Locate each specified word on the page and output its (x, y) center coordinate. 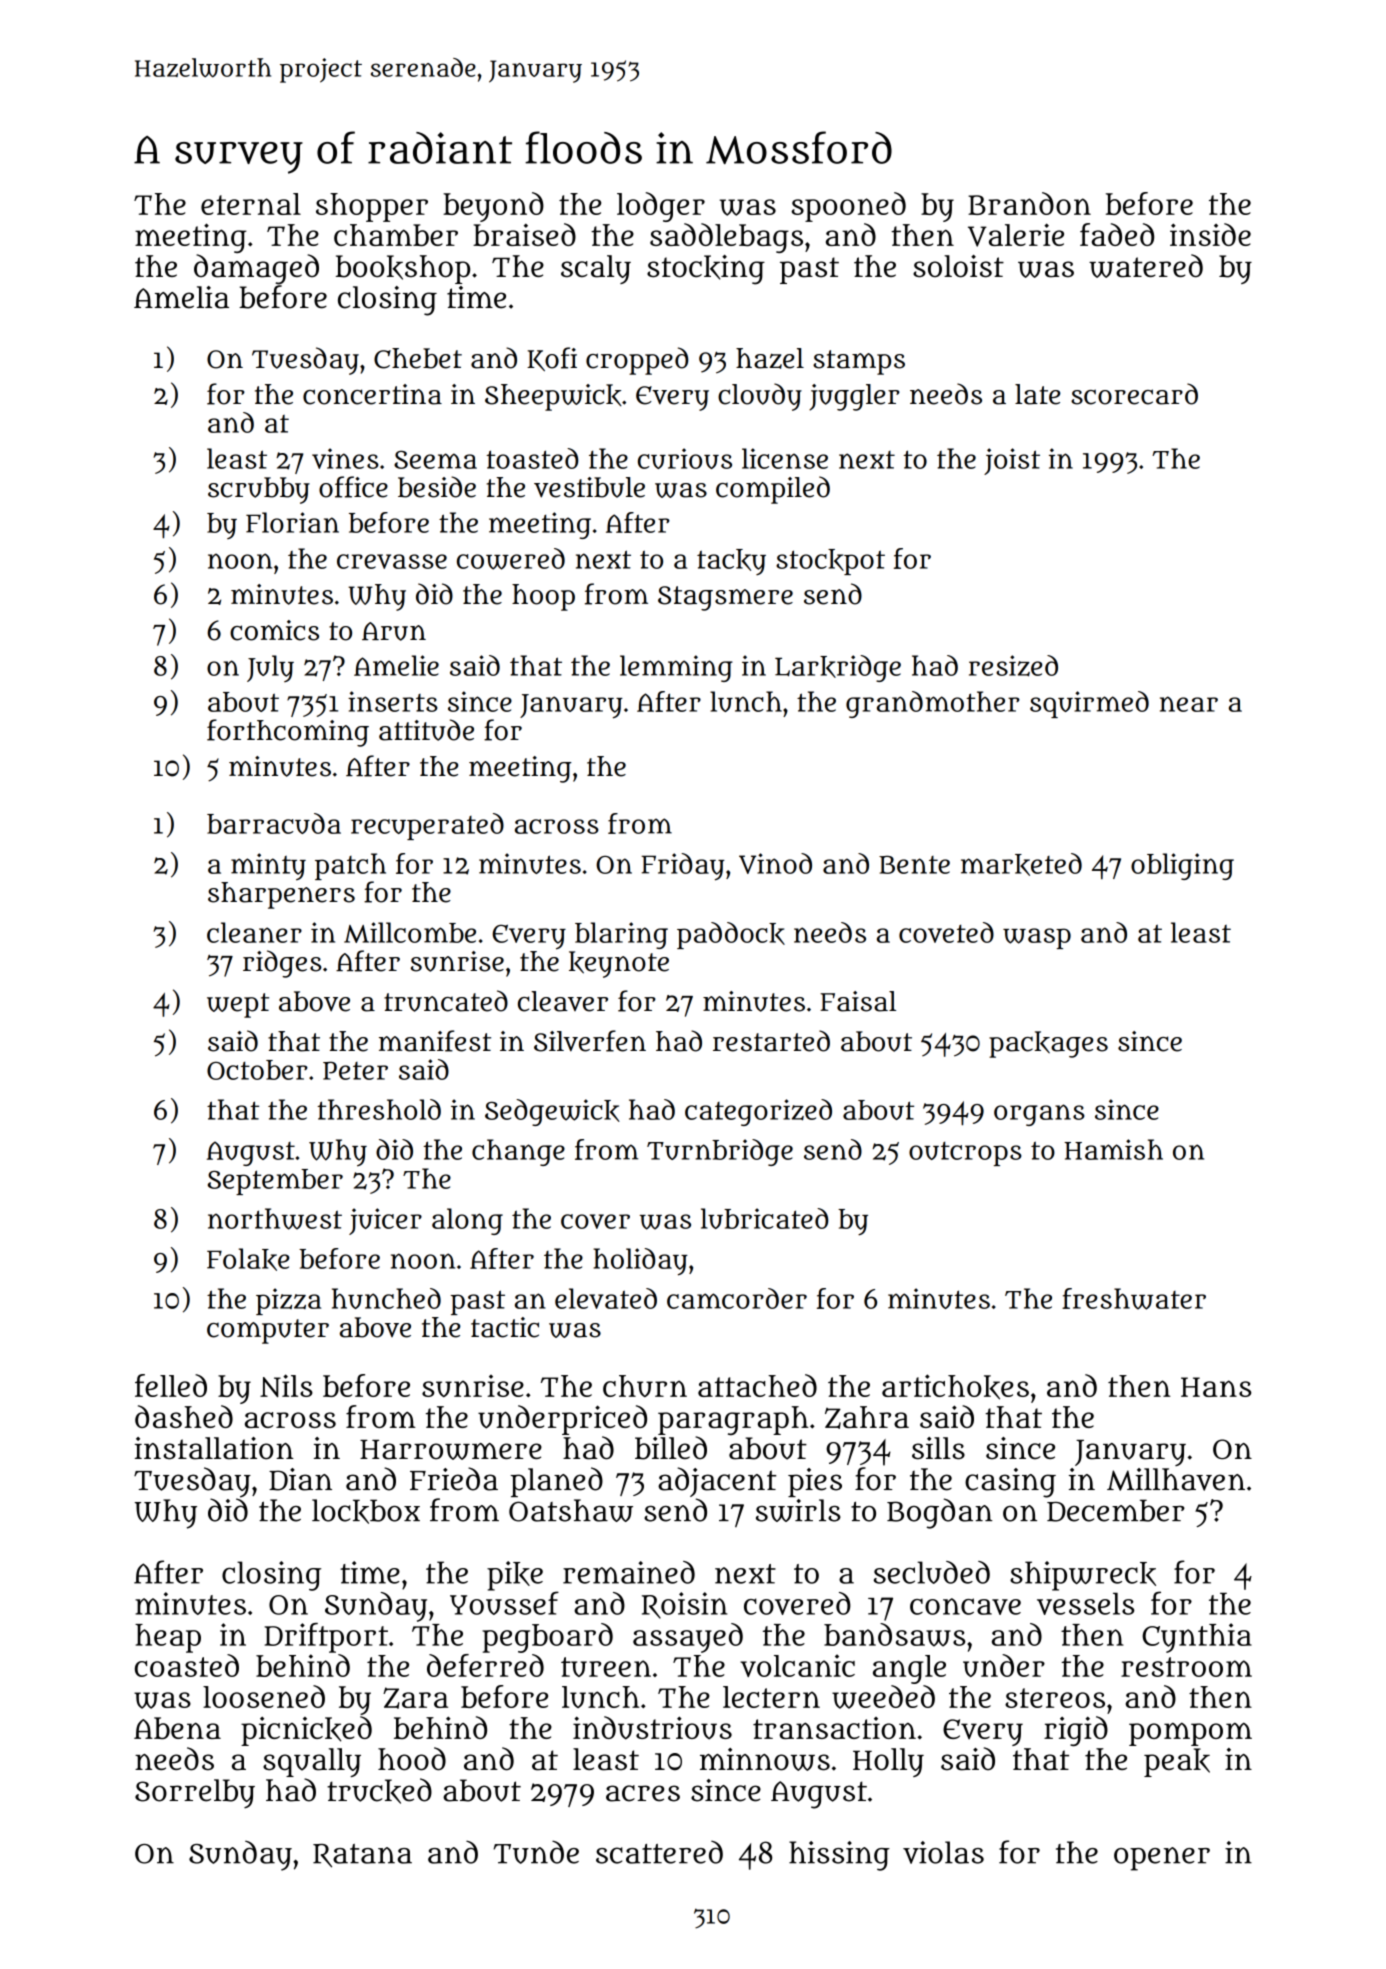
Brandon (1029, 203)
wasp (1037, 938)
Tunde (536, 1852)
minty (268, 867)
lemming (676, 668)
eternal (251, 204)
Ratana (362, 1856)
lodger (661, 207)
